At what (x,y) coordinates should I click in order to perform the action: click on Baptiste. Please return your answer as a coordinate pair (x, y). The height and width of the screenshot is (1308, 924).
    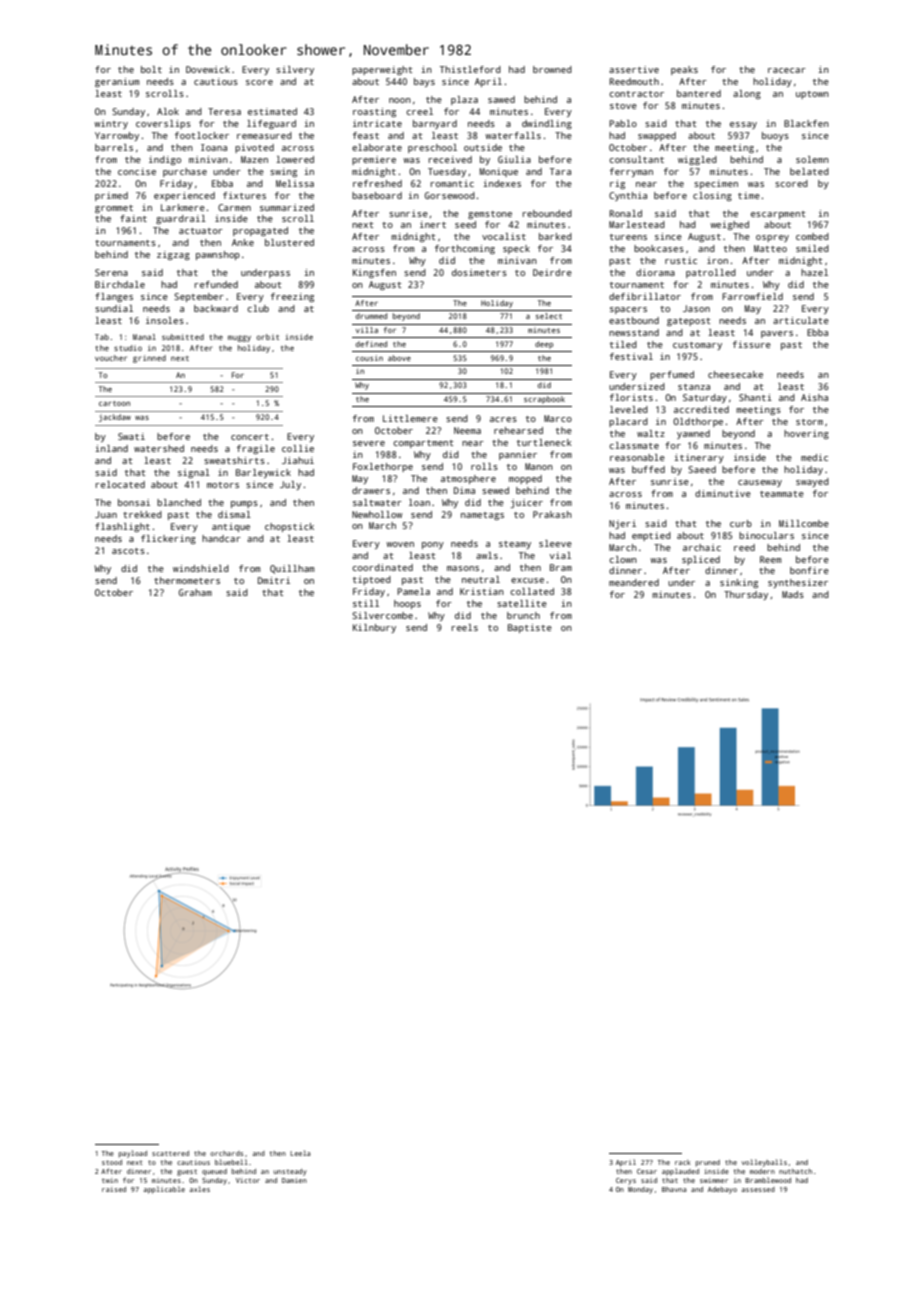
    Looking at the image, I should click on (530, 628).
